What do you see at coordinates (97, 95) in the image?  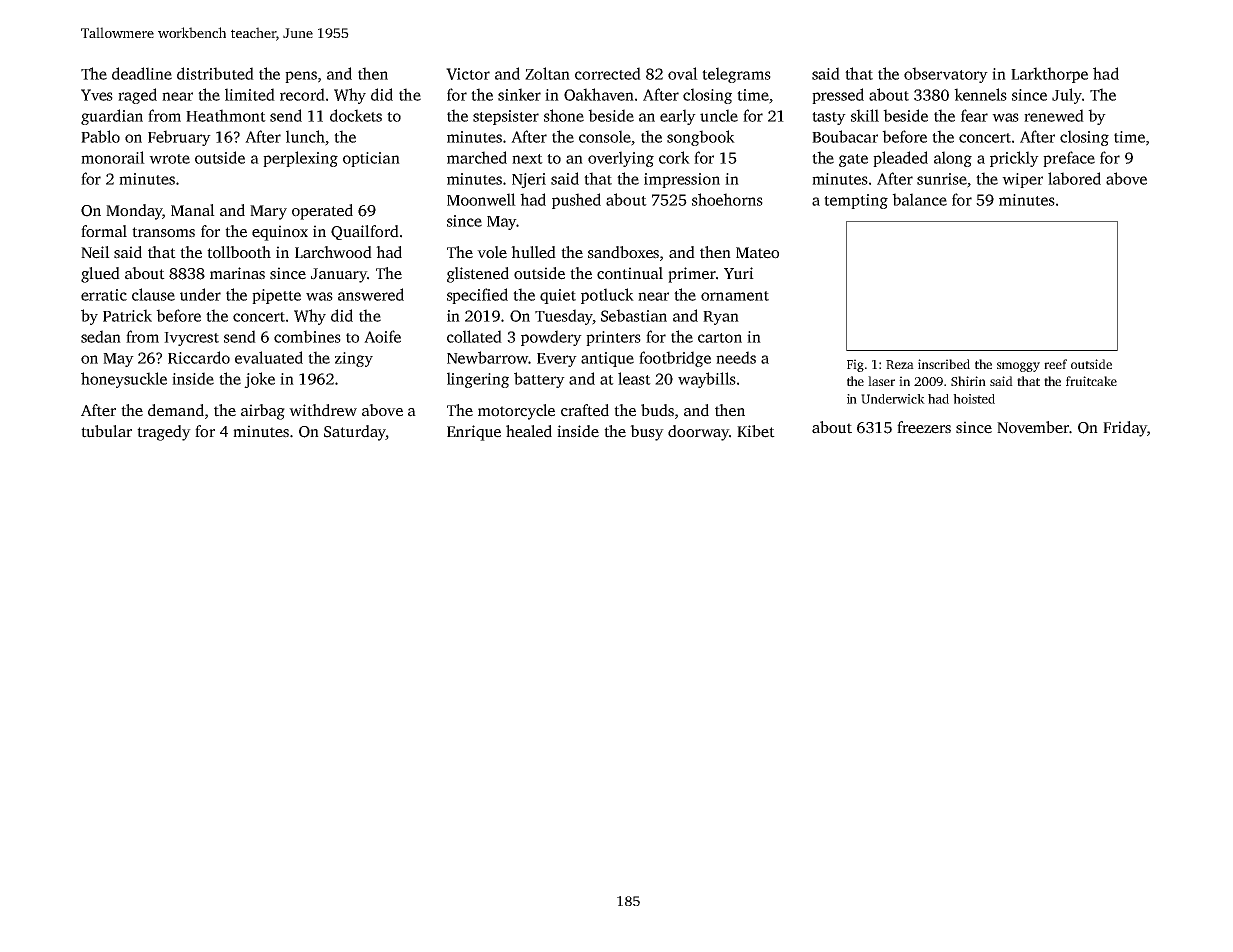 I see `Yves` at bounding box center [97, 95].
